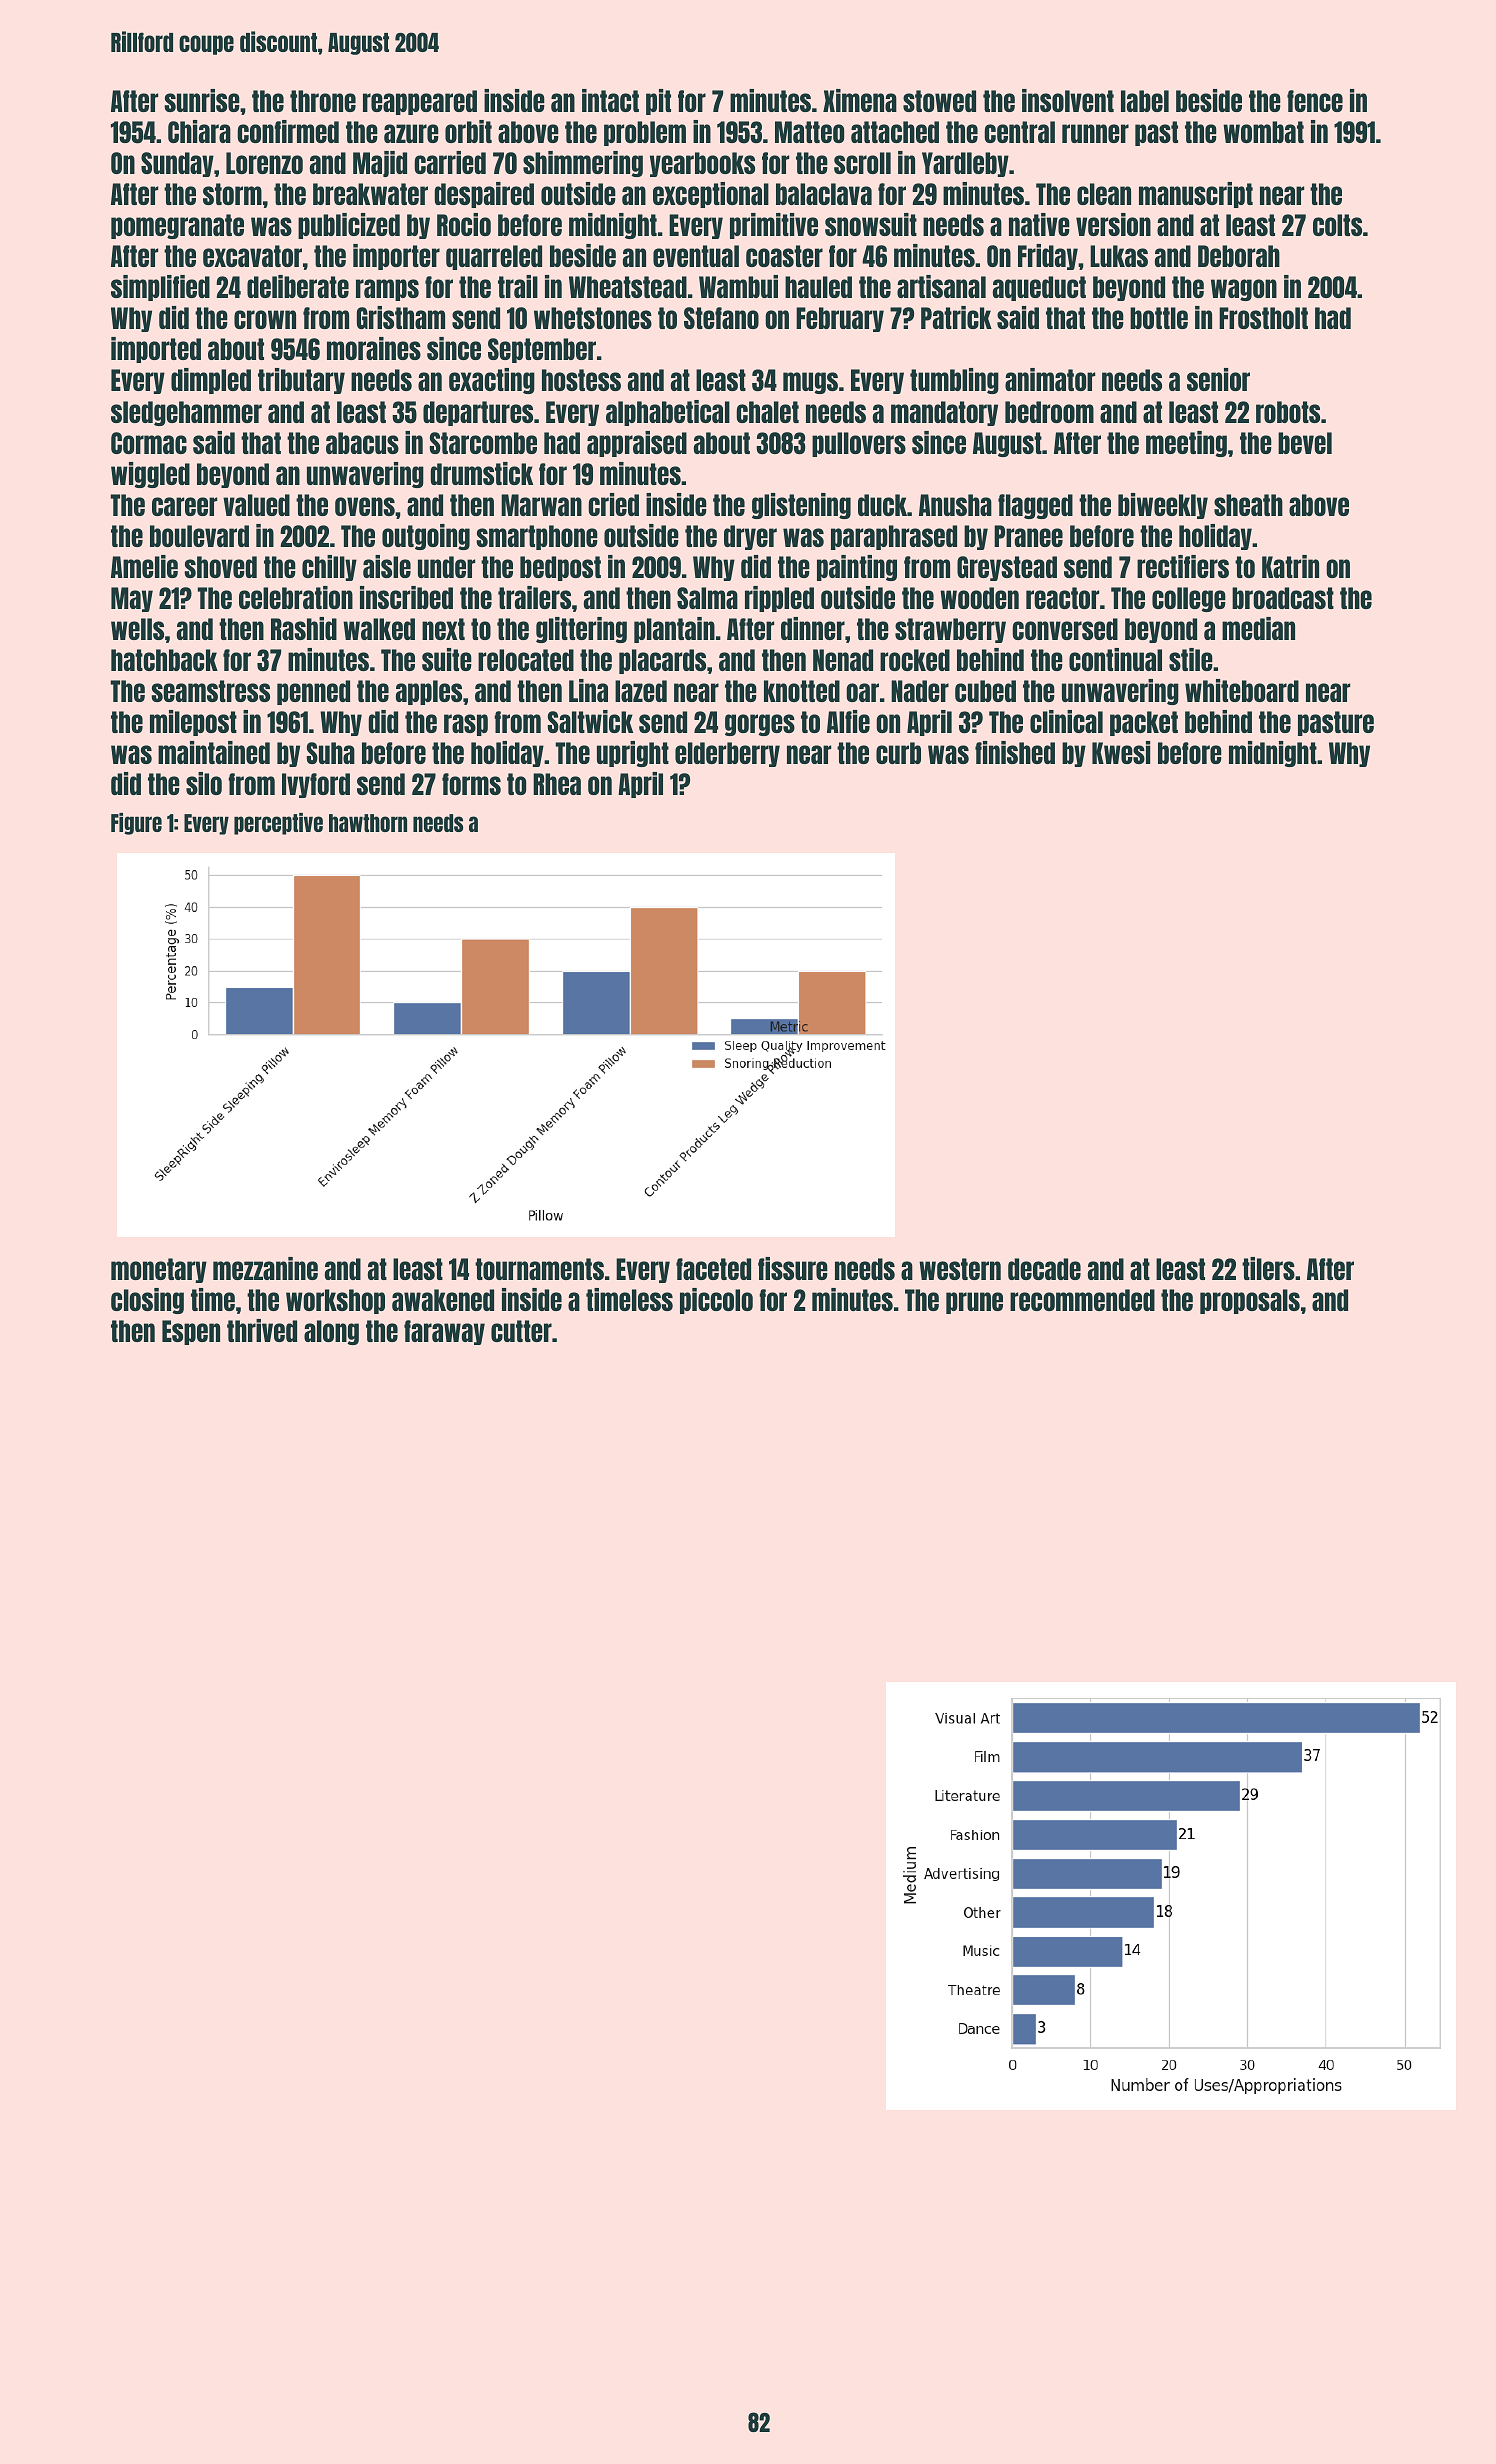 The height and width of the page is (2464, 1496). Describe the element at coordinates (521, 1331) in the page. I see `cutter` at that location.
